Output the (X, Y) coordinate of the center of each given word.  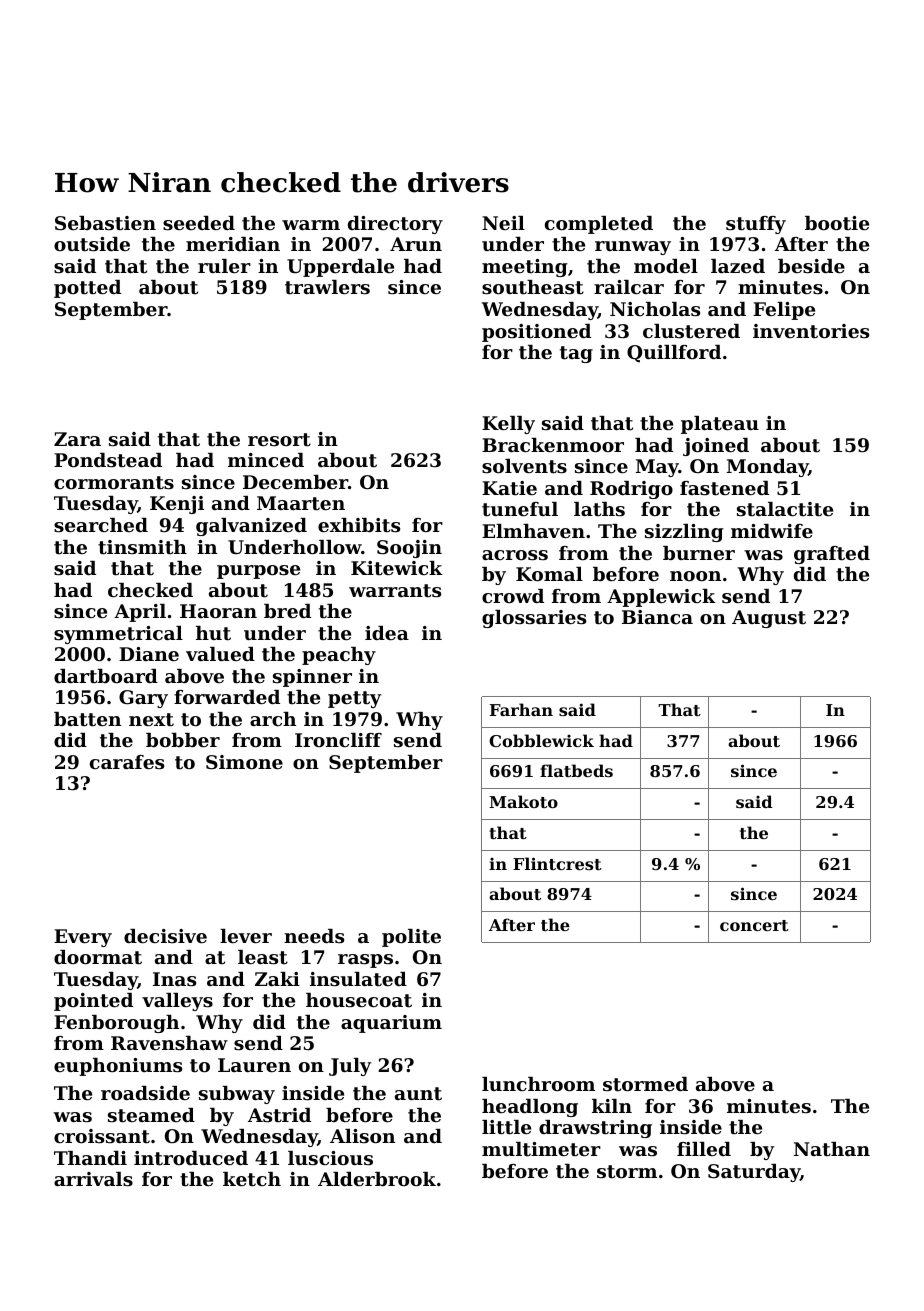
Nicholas (655, 309)
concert (754, 925)
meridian (233, 244)
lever (246, 936)
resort (279, 440)
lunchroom (538, 1084)
